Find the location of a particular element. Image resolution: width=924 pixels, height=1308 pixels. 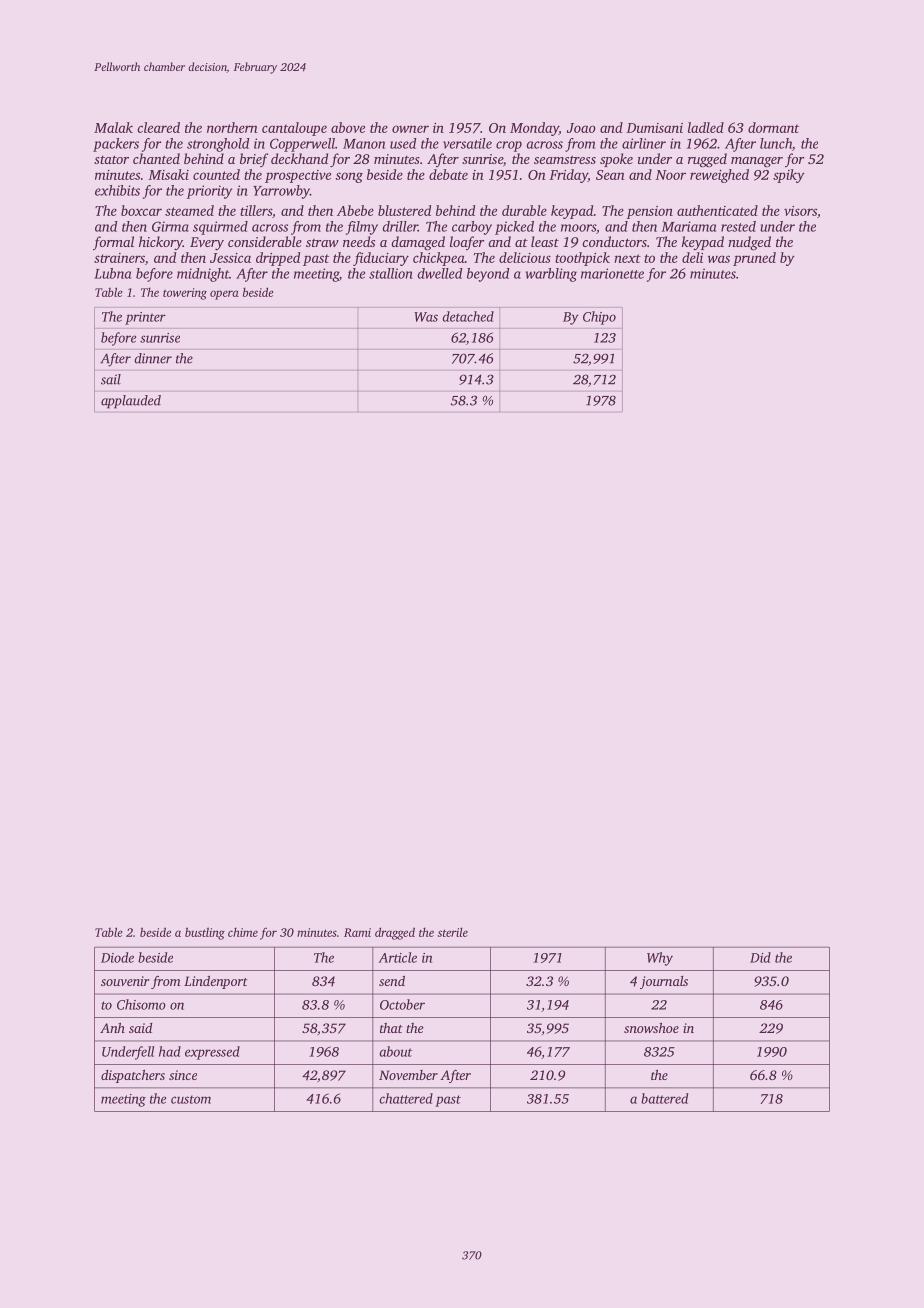

applauded is located at coordinates (131, 402).
